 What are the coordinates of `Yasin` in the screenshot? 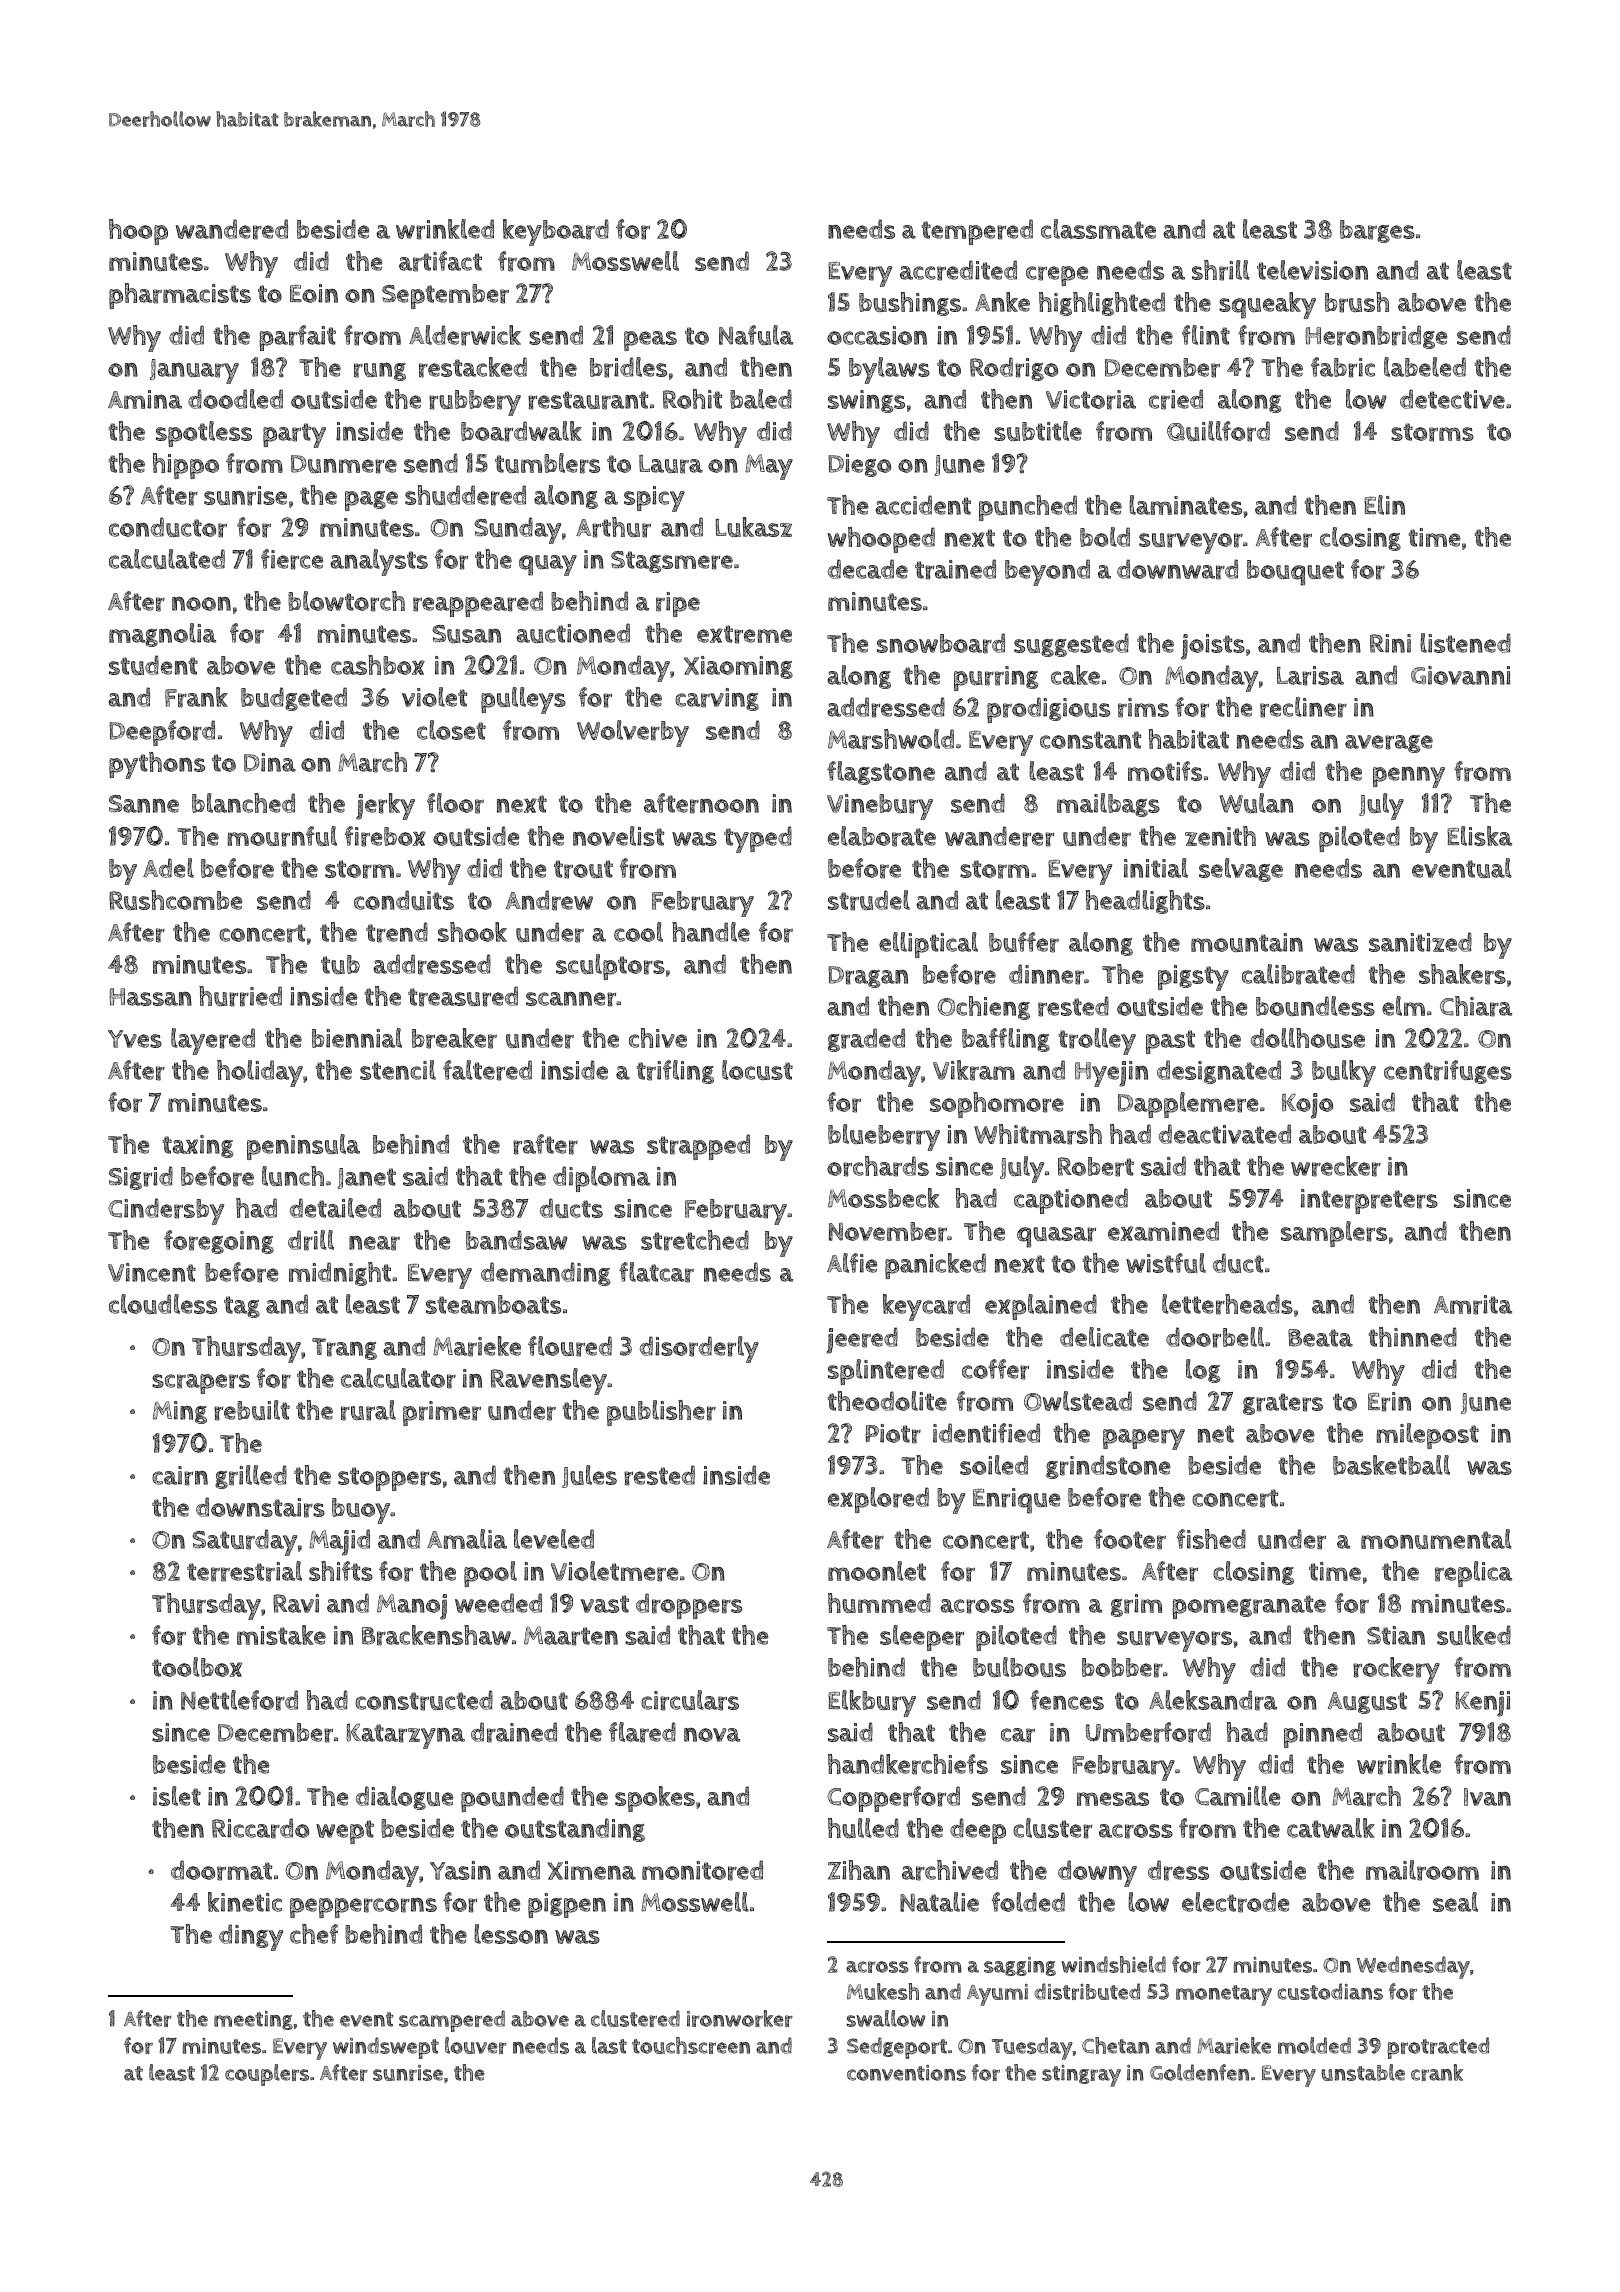 It's located at (460, 1870).
